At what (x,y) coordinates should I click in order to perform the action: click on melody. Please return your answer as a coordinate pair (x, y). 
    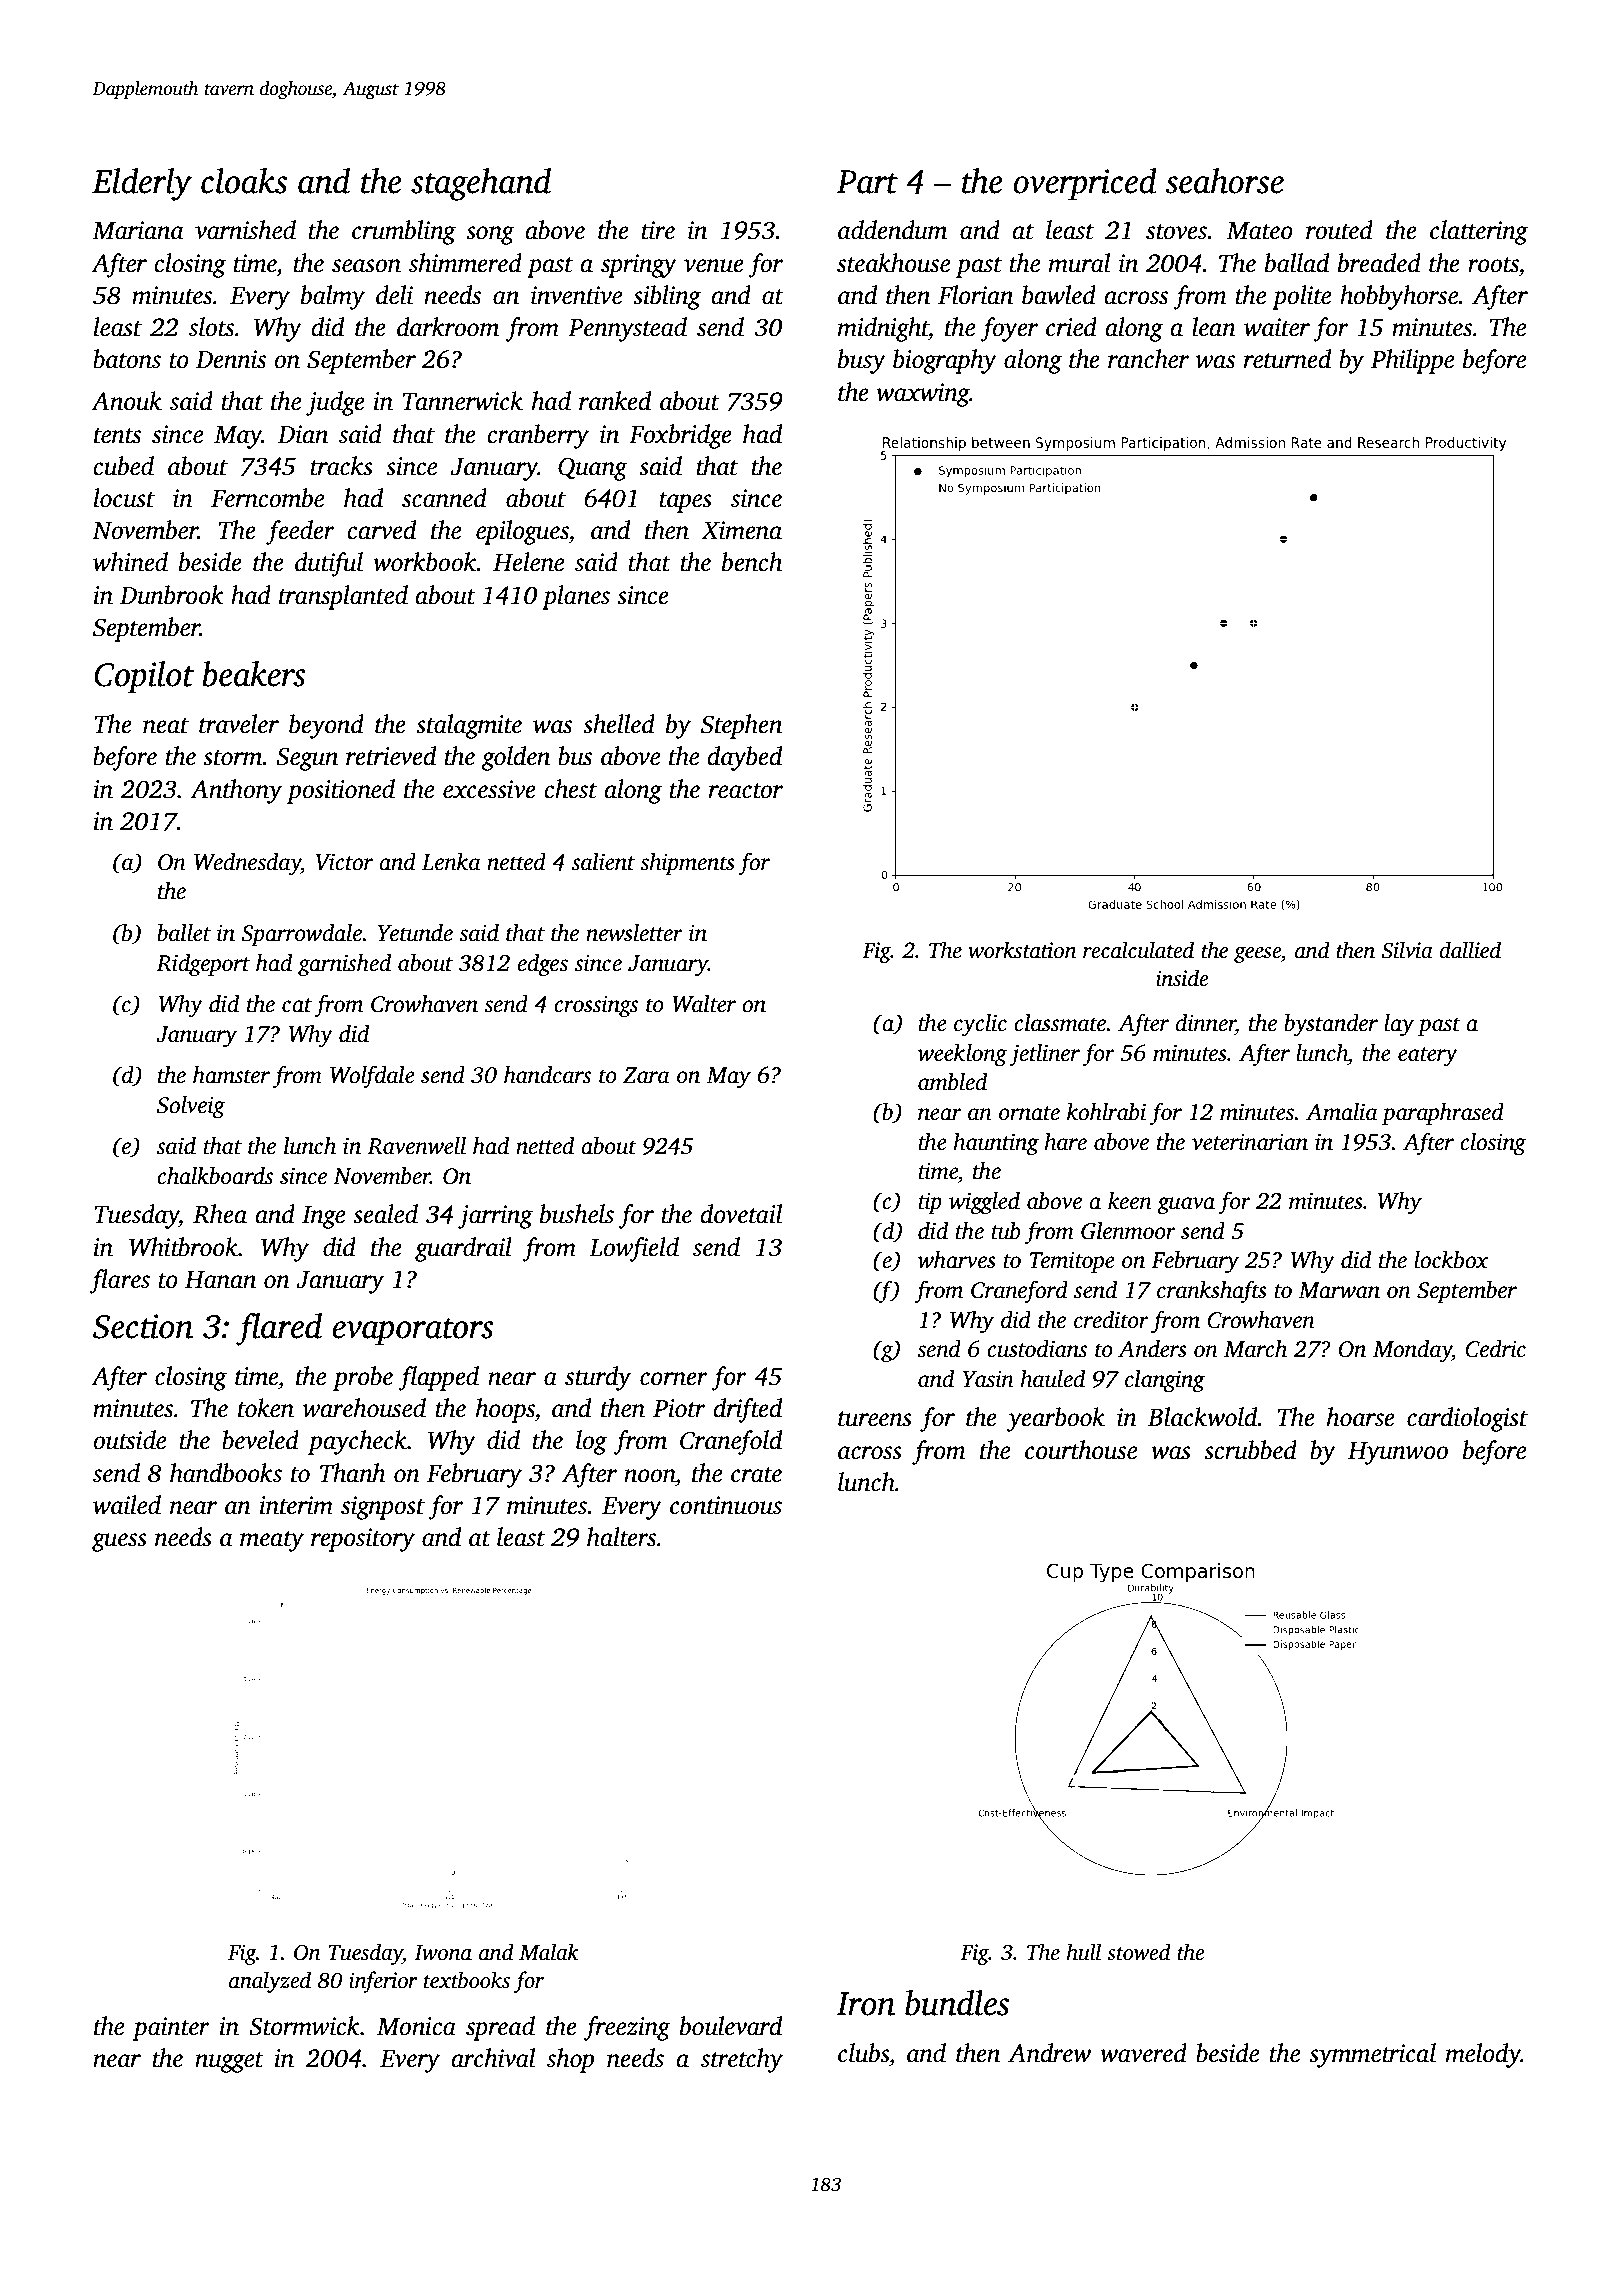
    Looking at the image, I should click on (1483, 2055).
